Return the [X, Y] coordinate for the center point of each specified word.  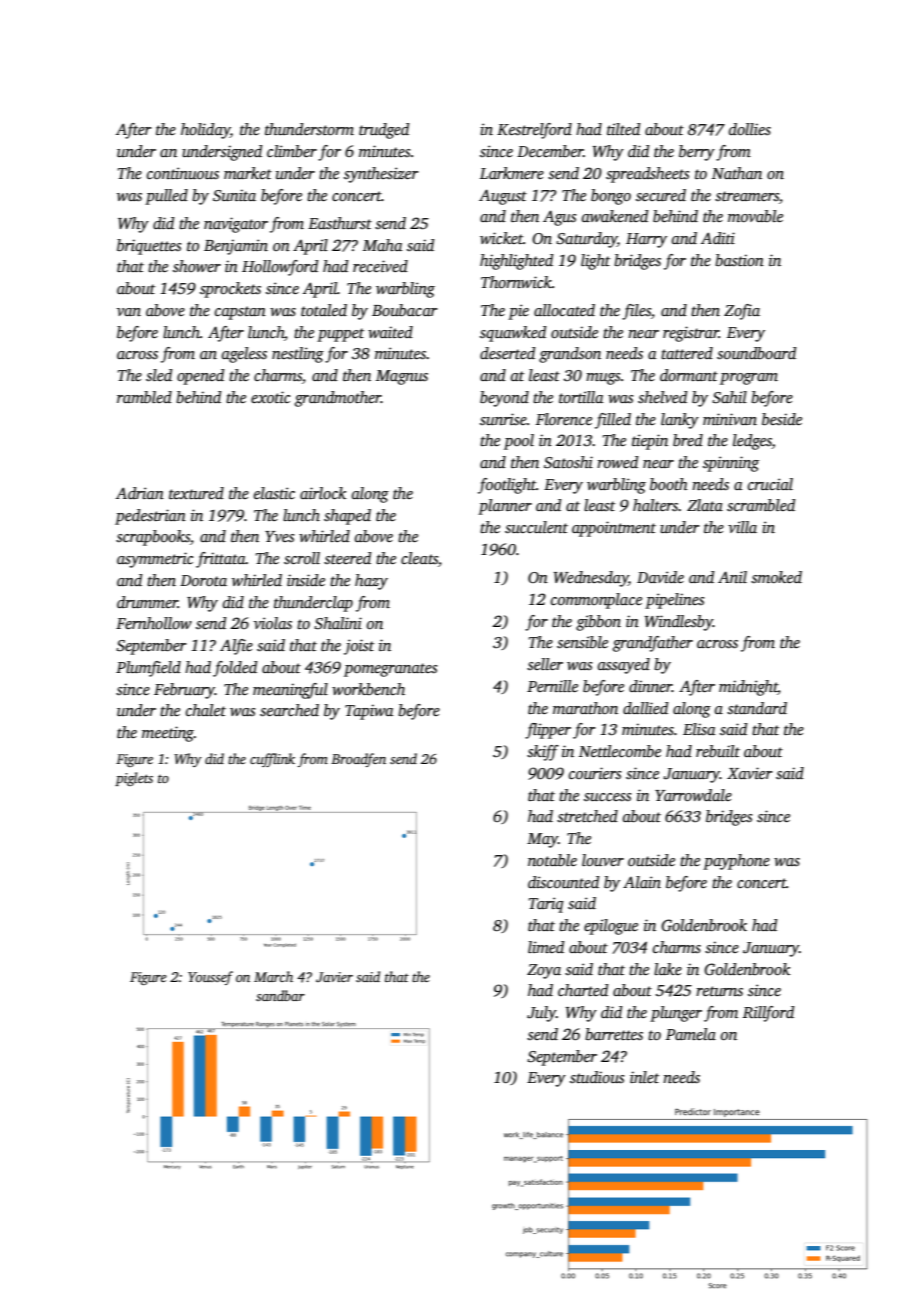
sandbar [280, 995]
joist [359, 647]
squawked [513, 334]
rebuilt [718, 751]
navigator [236, 225]
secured [661, 195]
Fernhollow [154, 623]
